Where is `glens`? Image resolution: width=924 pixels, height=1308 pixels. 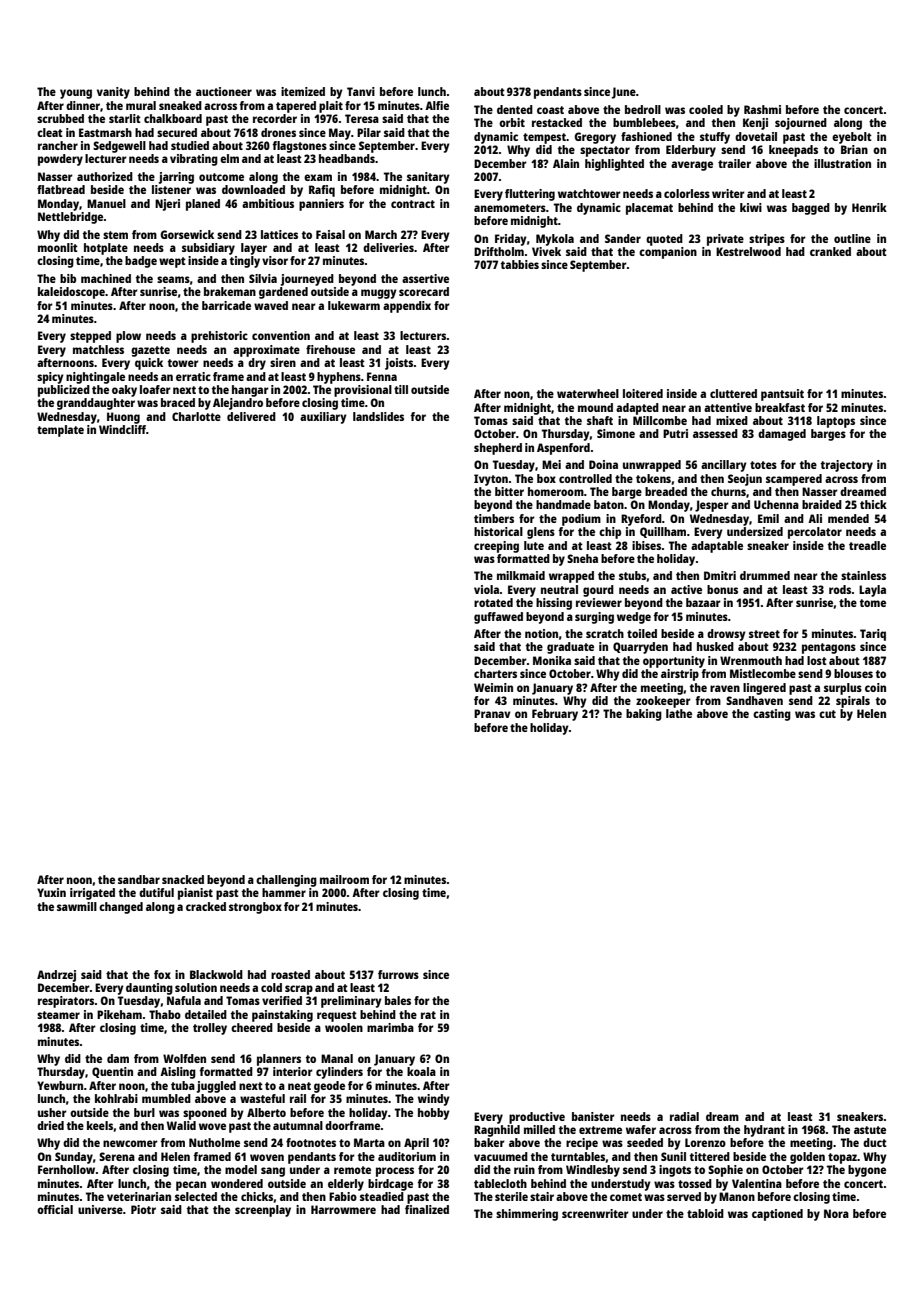
glens is located at coordinates (541, 533).
